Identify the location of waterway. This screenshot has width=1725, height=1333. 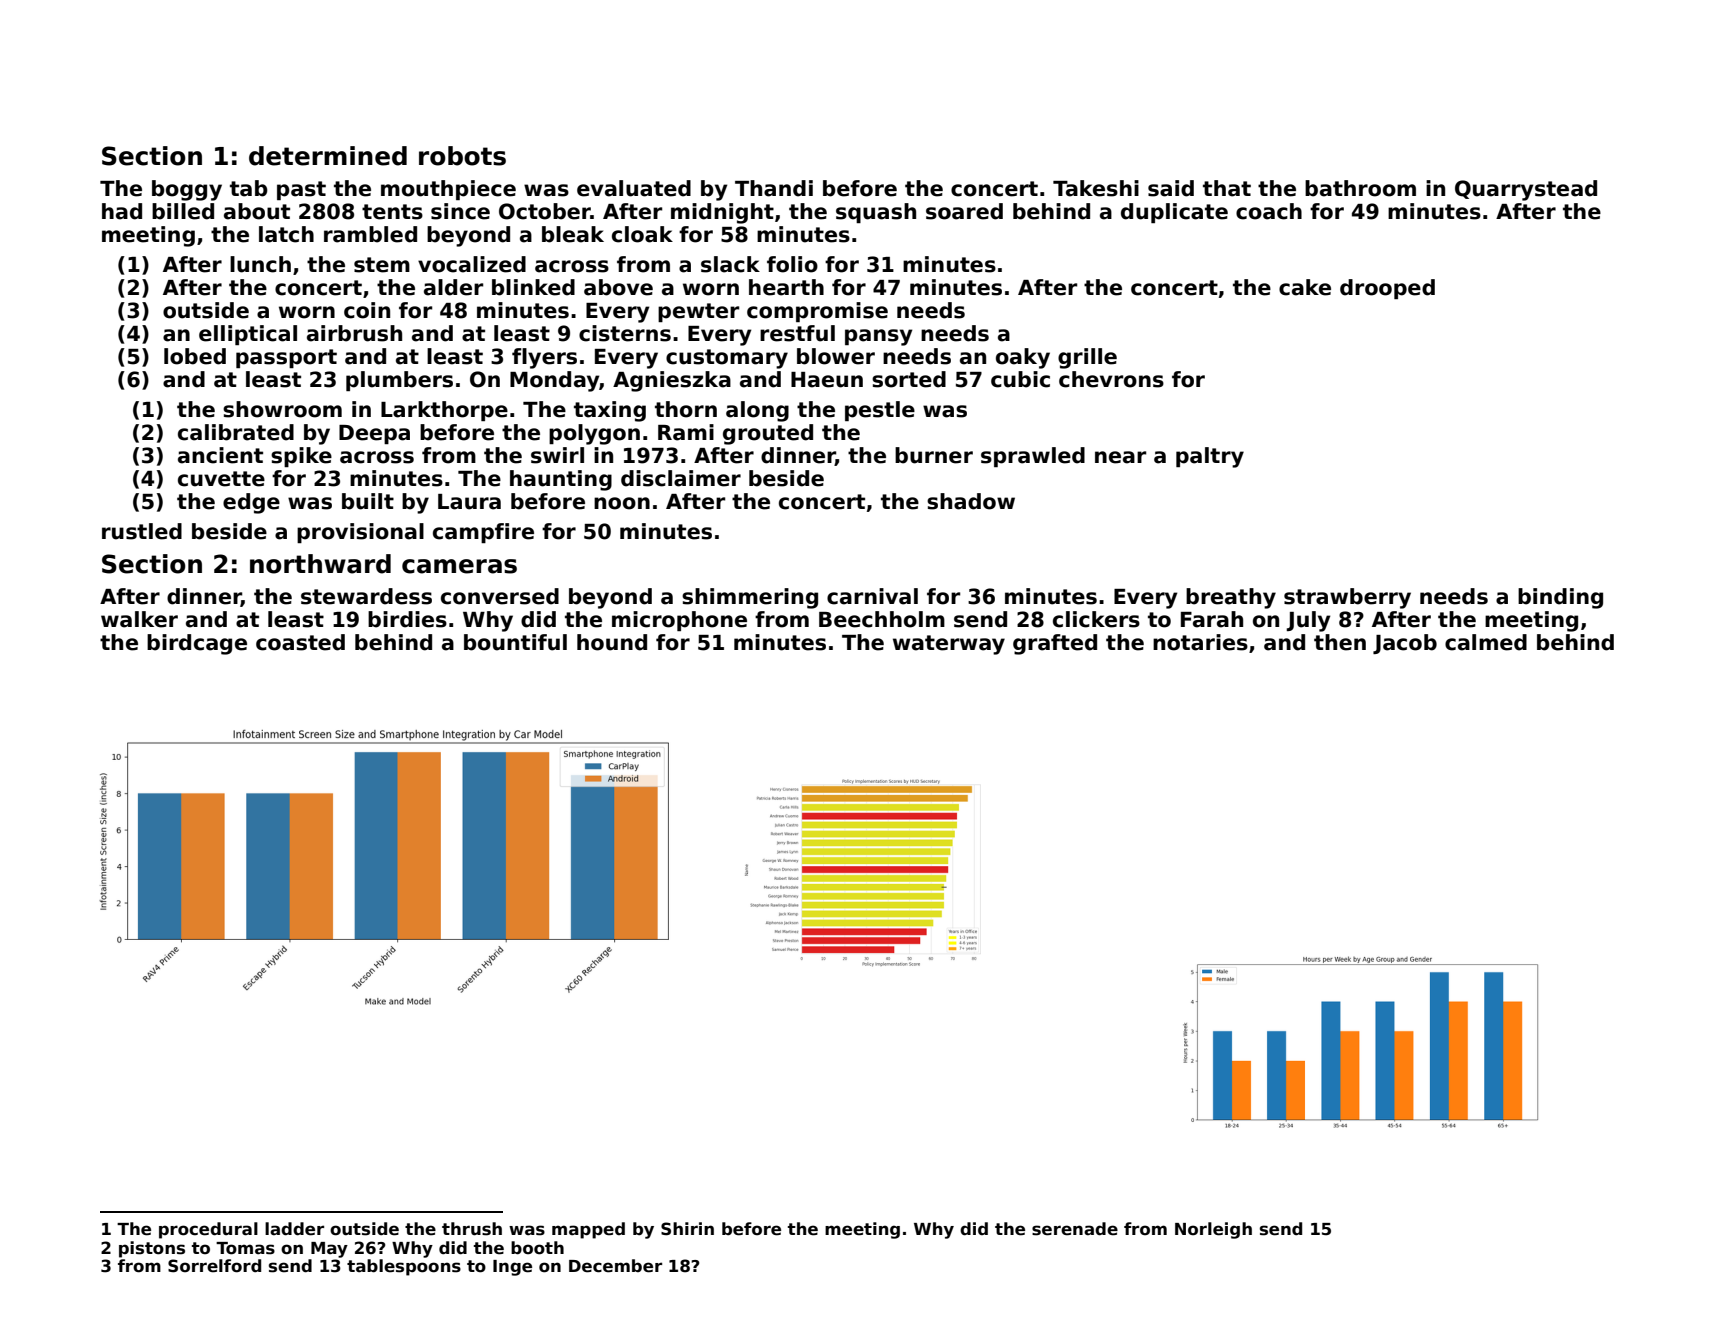
(949, 645).
